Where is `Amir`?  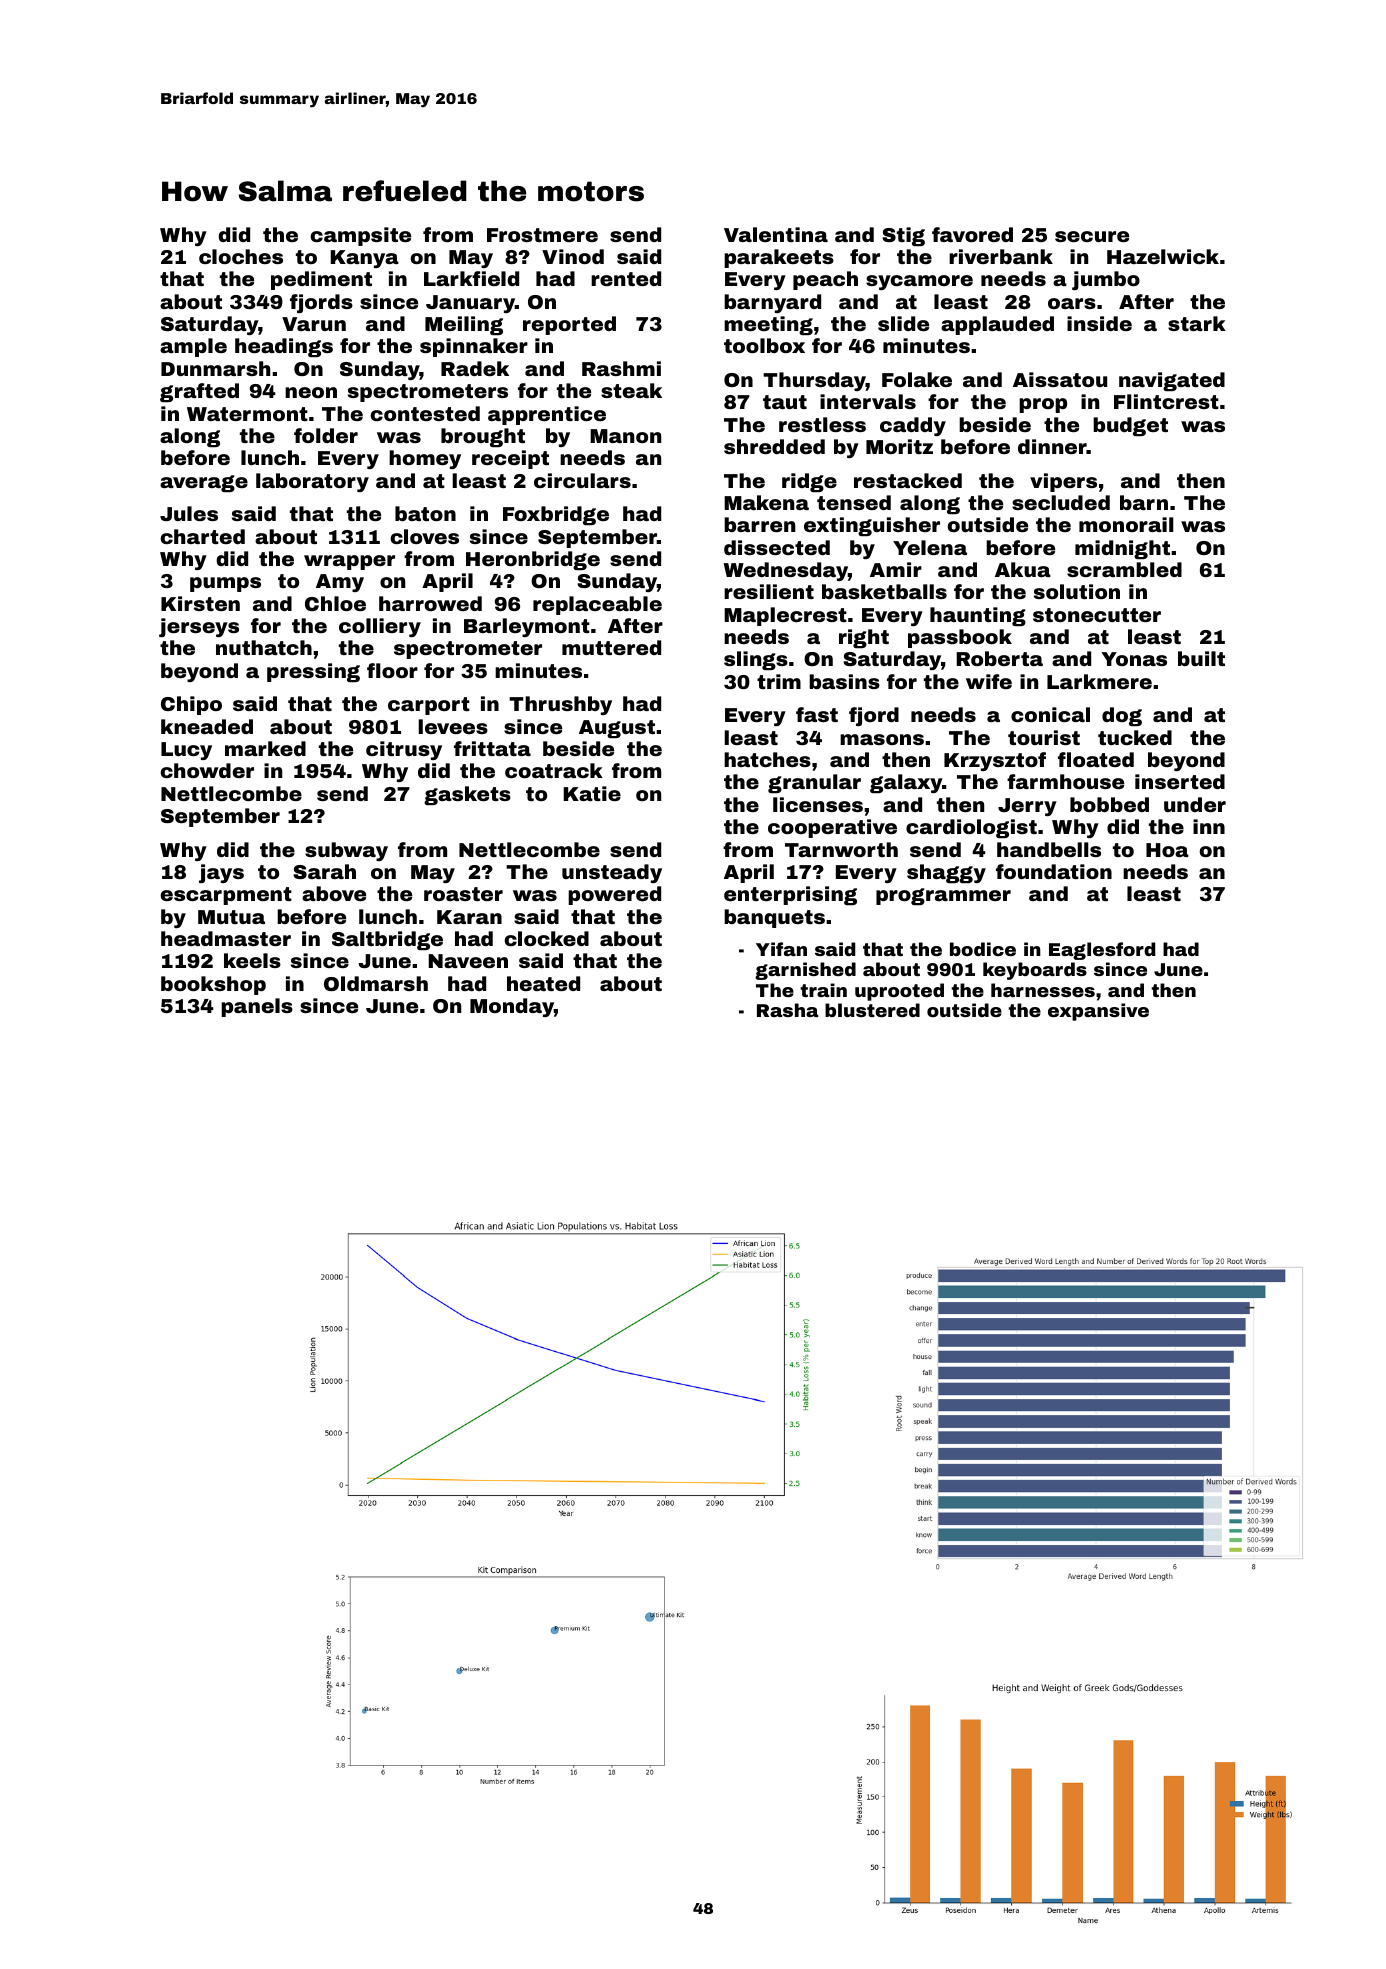
Amir is located at coordinates (896, 569).
